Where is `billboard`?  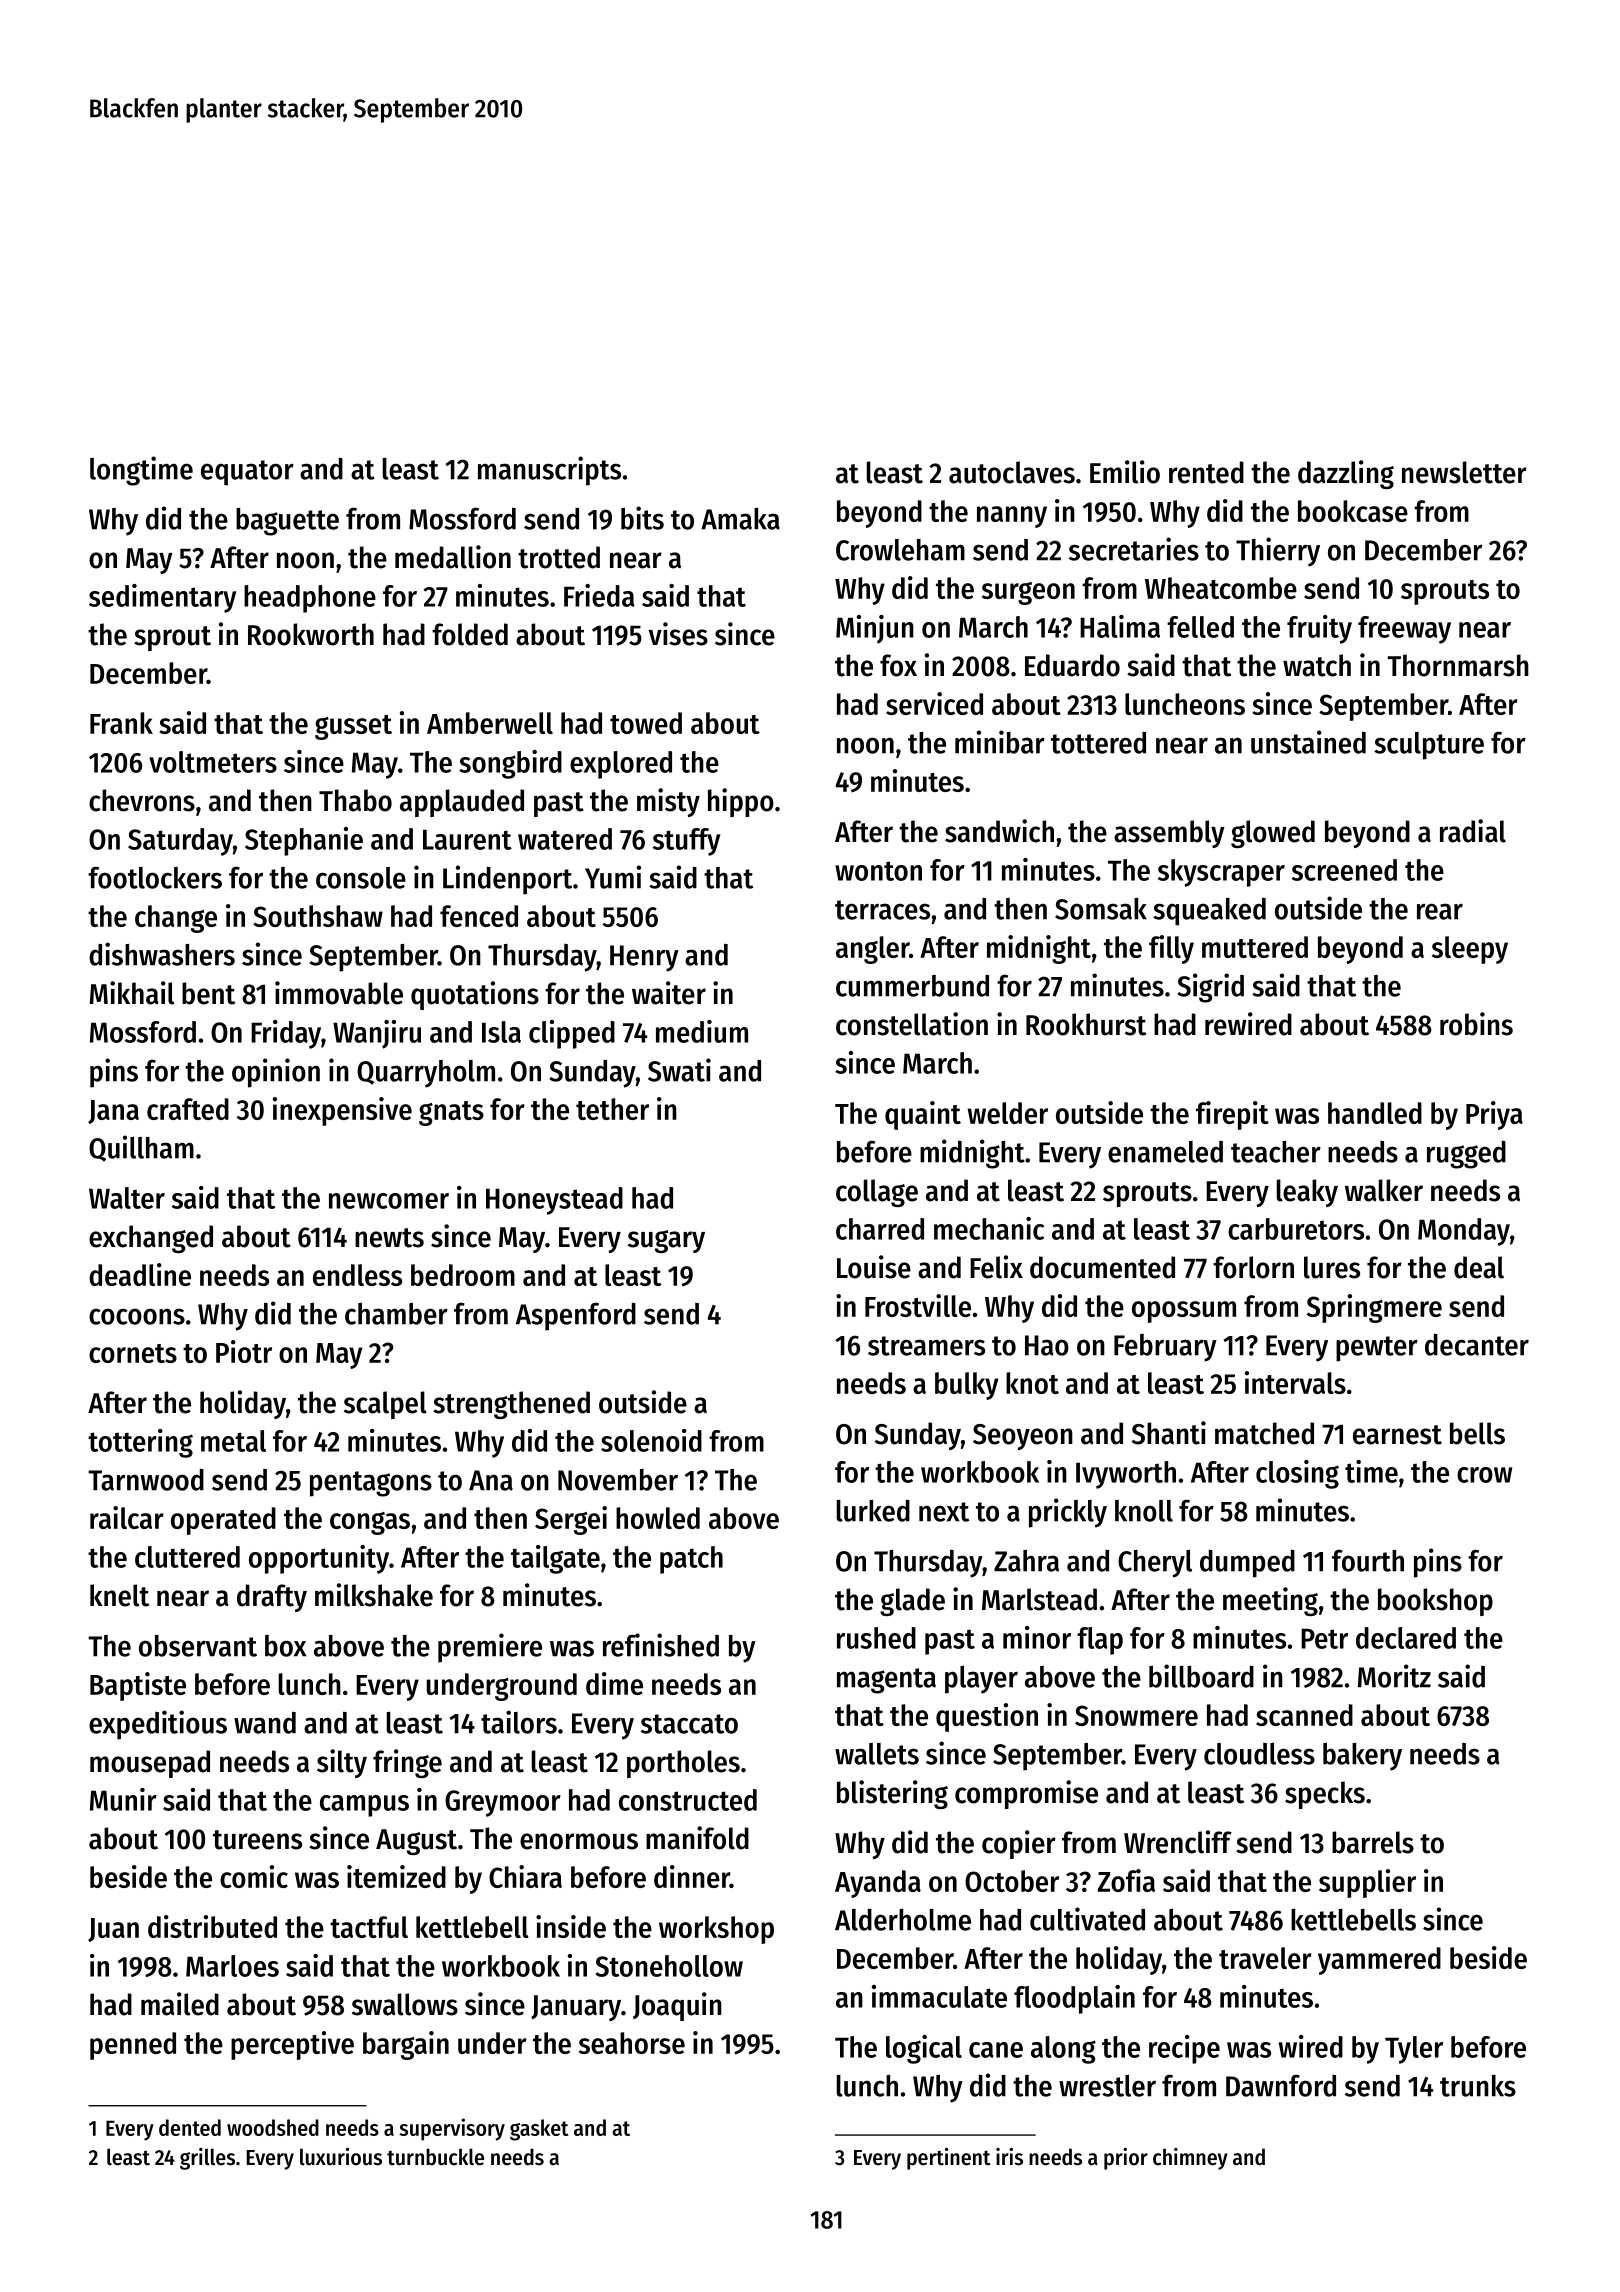
billboard is located at coordinates (1201, 1676).
